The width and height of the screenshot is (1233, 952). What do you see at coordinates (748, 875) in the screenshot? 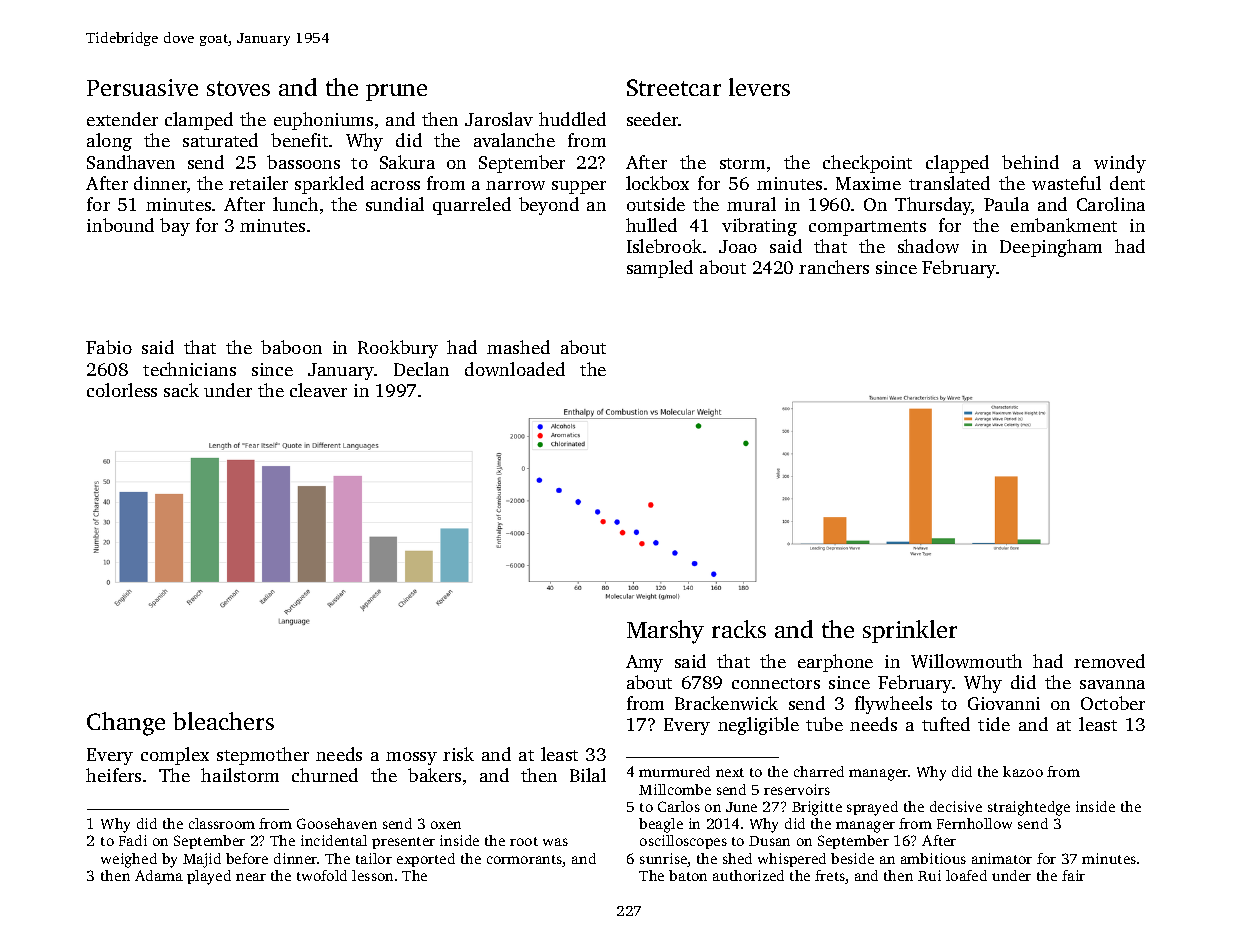
I see `authorized` at bounding box center [748, 875].
